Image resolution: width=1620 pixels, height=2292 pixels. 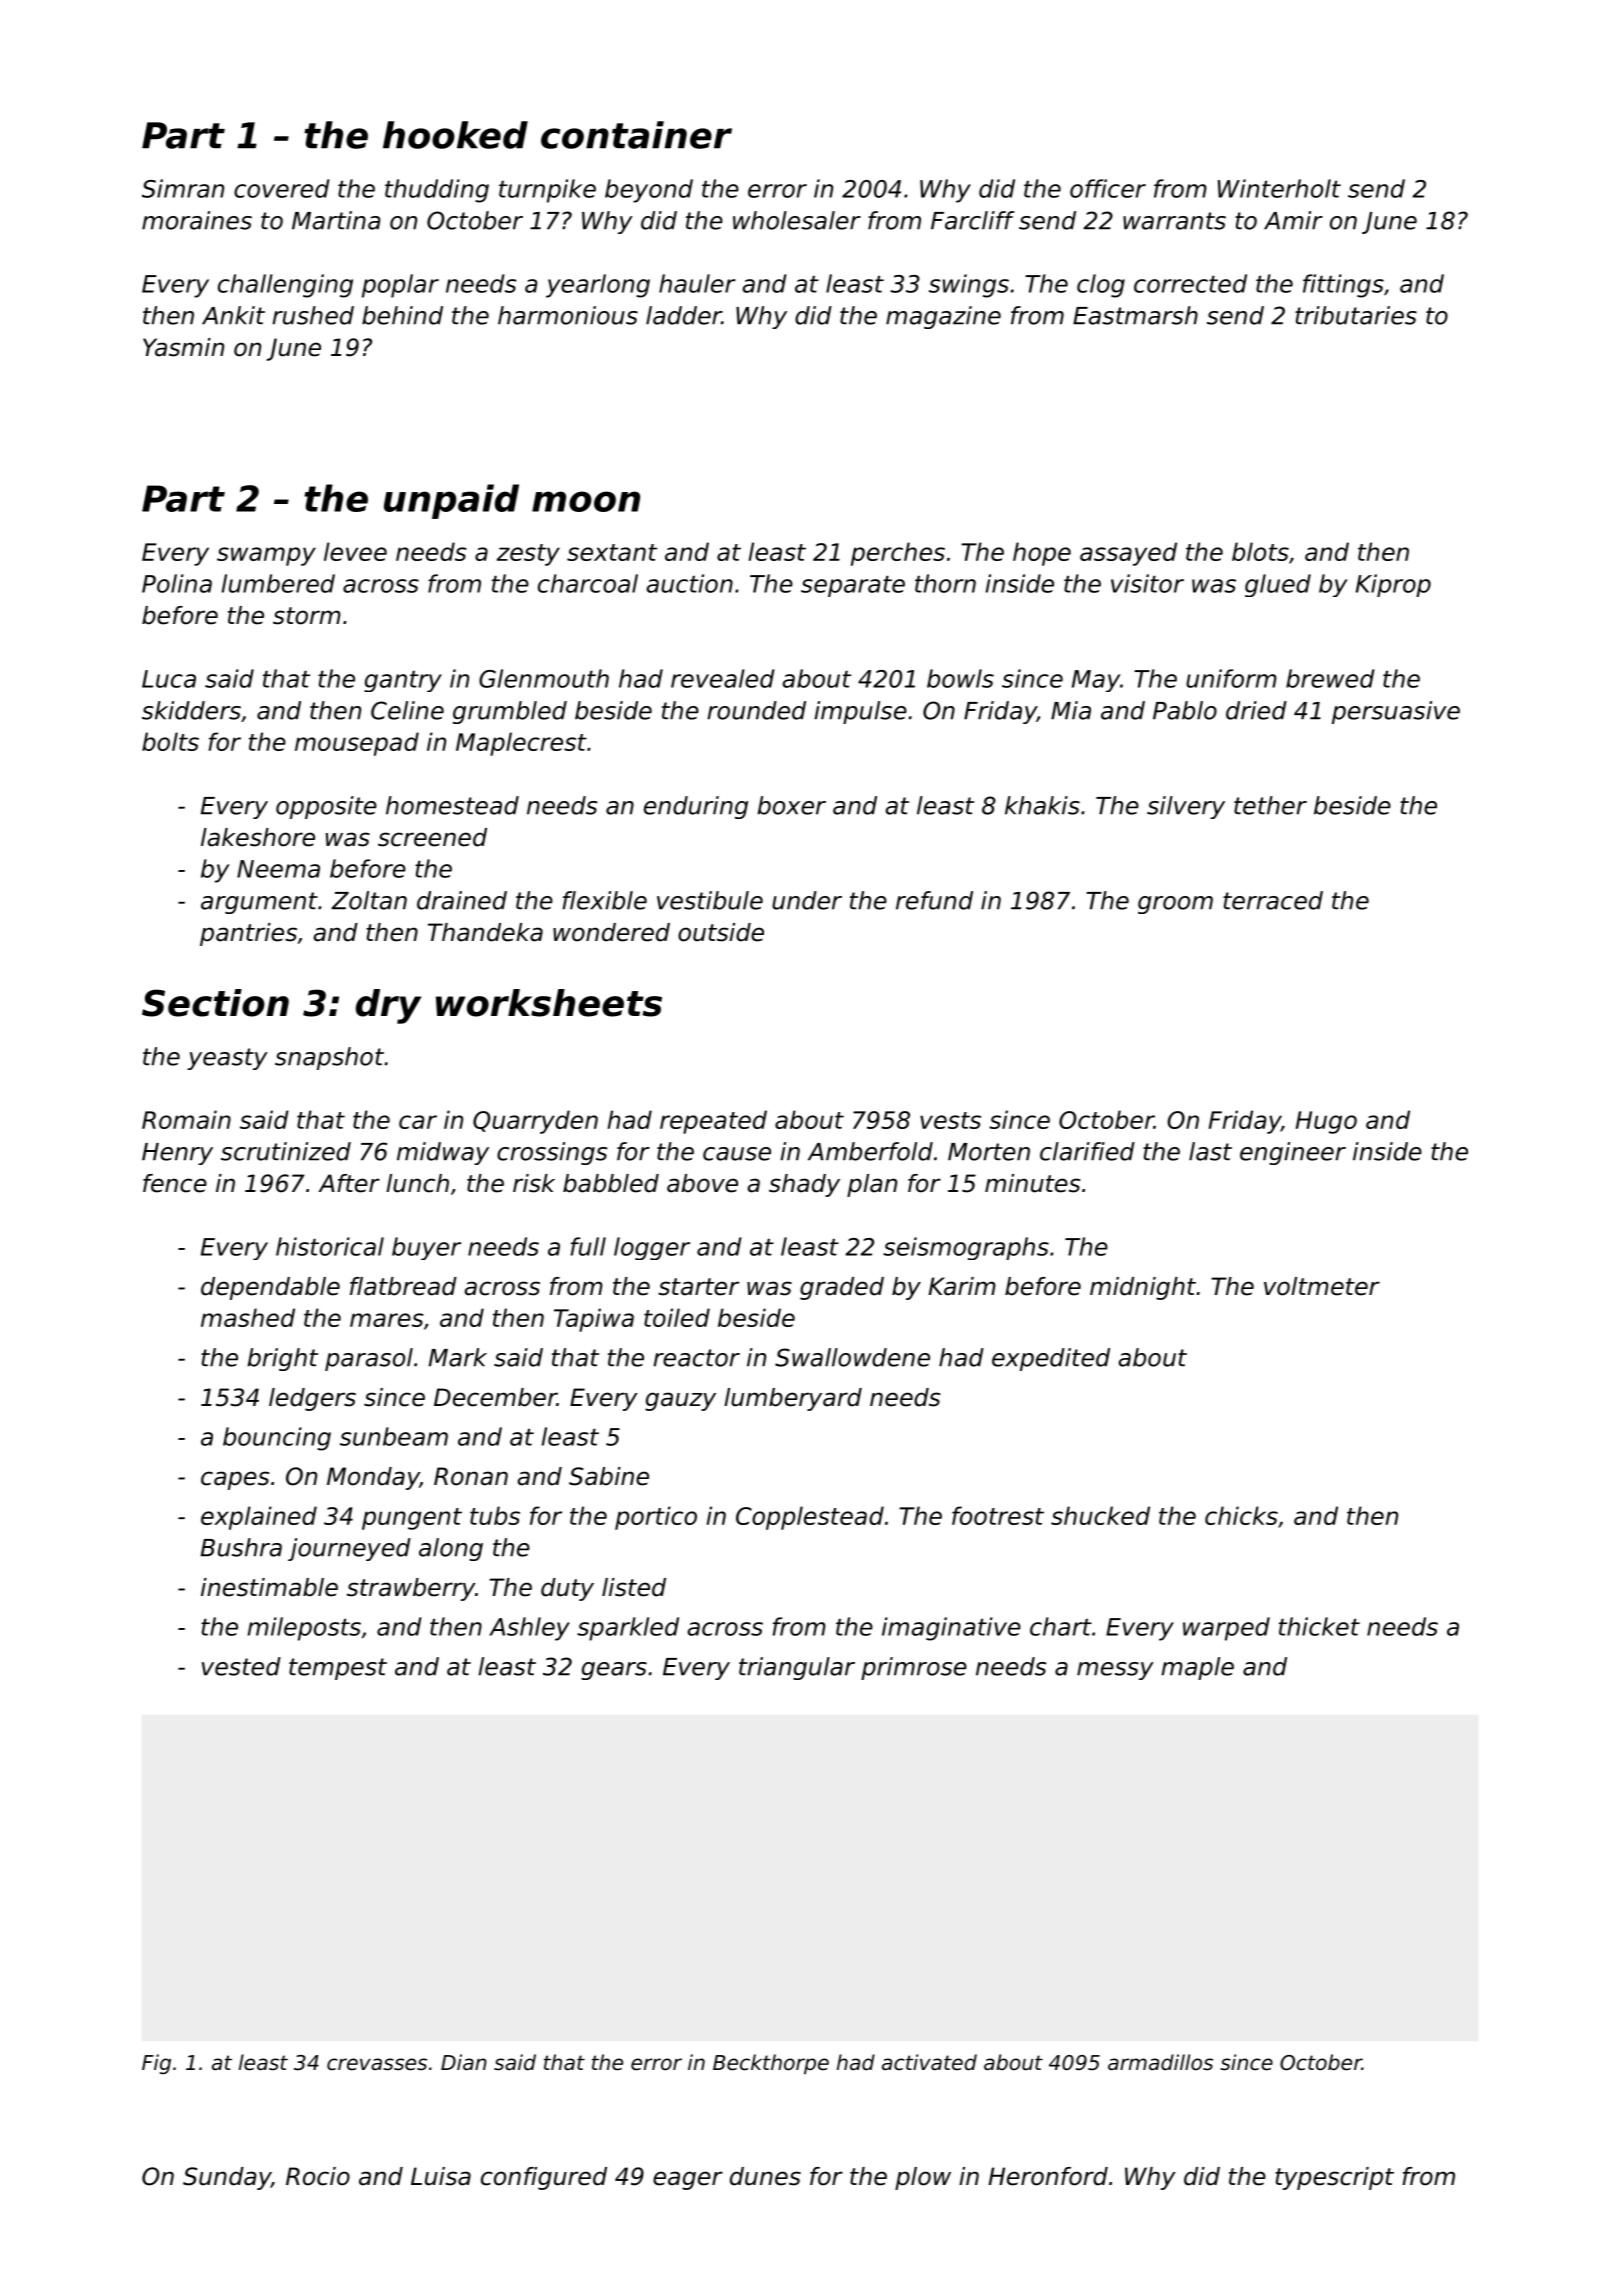 I want to click on hooked, so click(x=455, y=135).
